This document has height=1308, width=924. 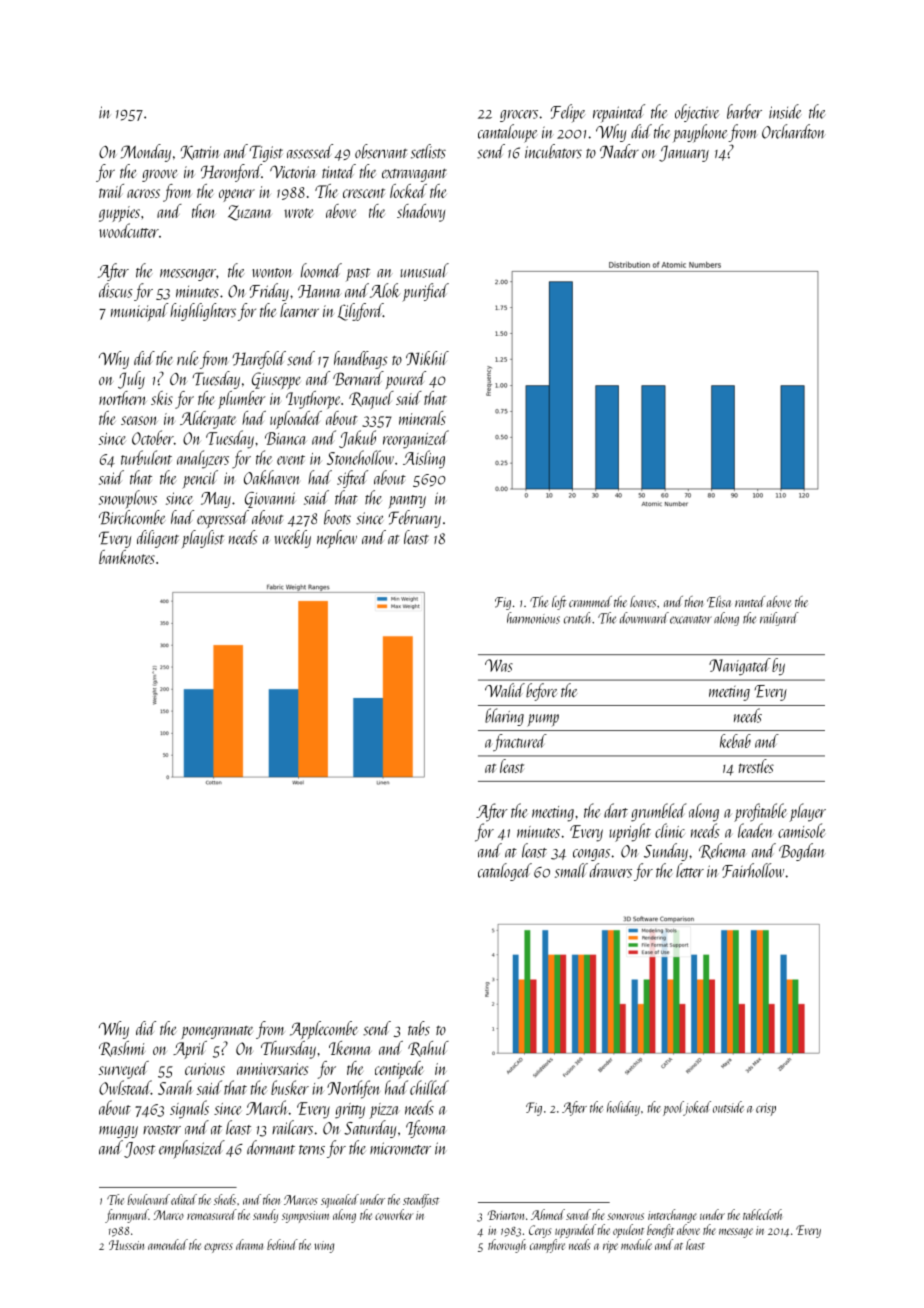 What do you see at coordinates (519, 116) in the document?
I see `grocers` at bounding box center [519, 116].
